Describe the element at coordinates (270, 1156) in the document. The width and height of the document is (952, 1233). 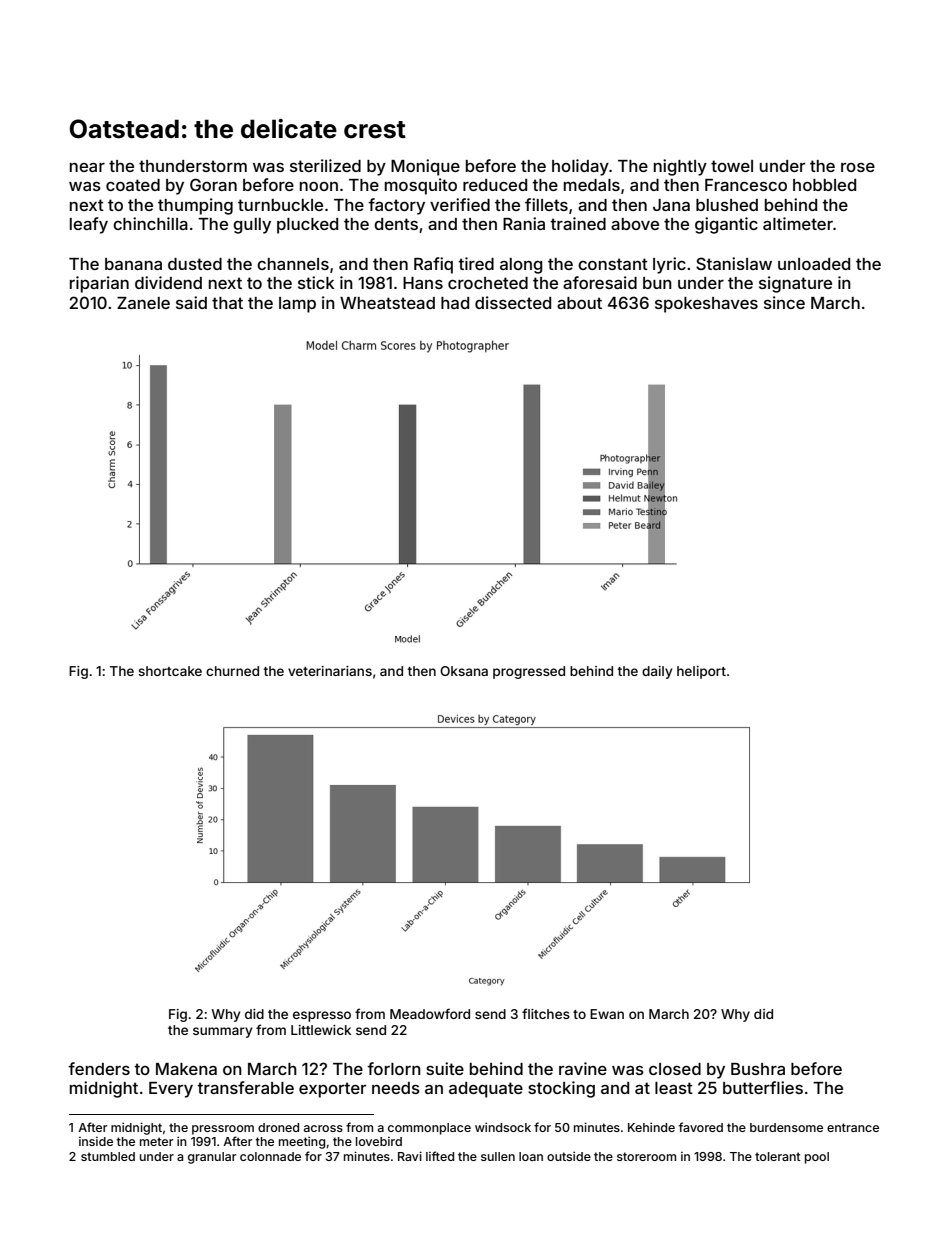
I see `colonnade` at that location.
